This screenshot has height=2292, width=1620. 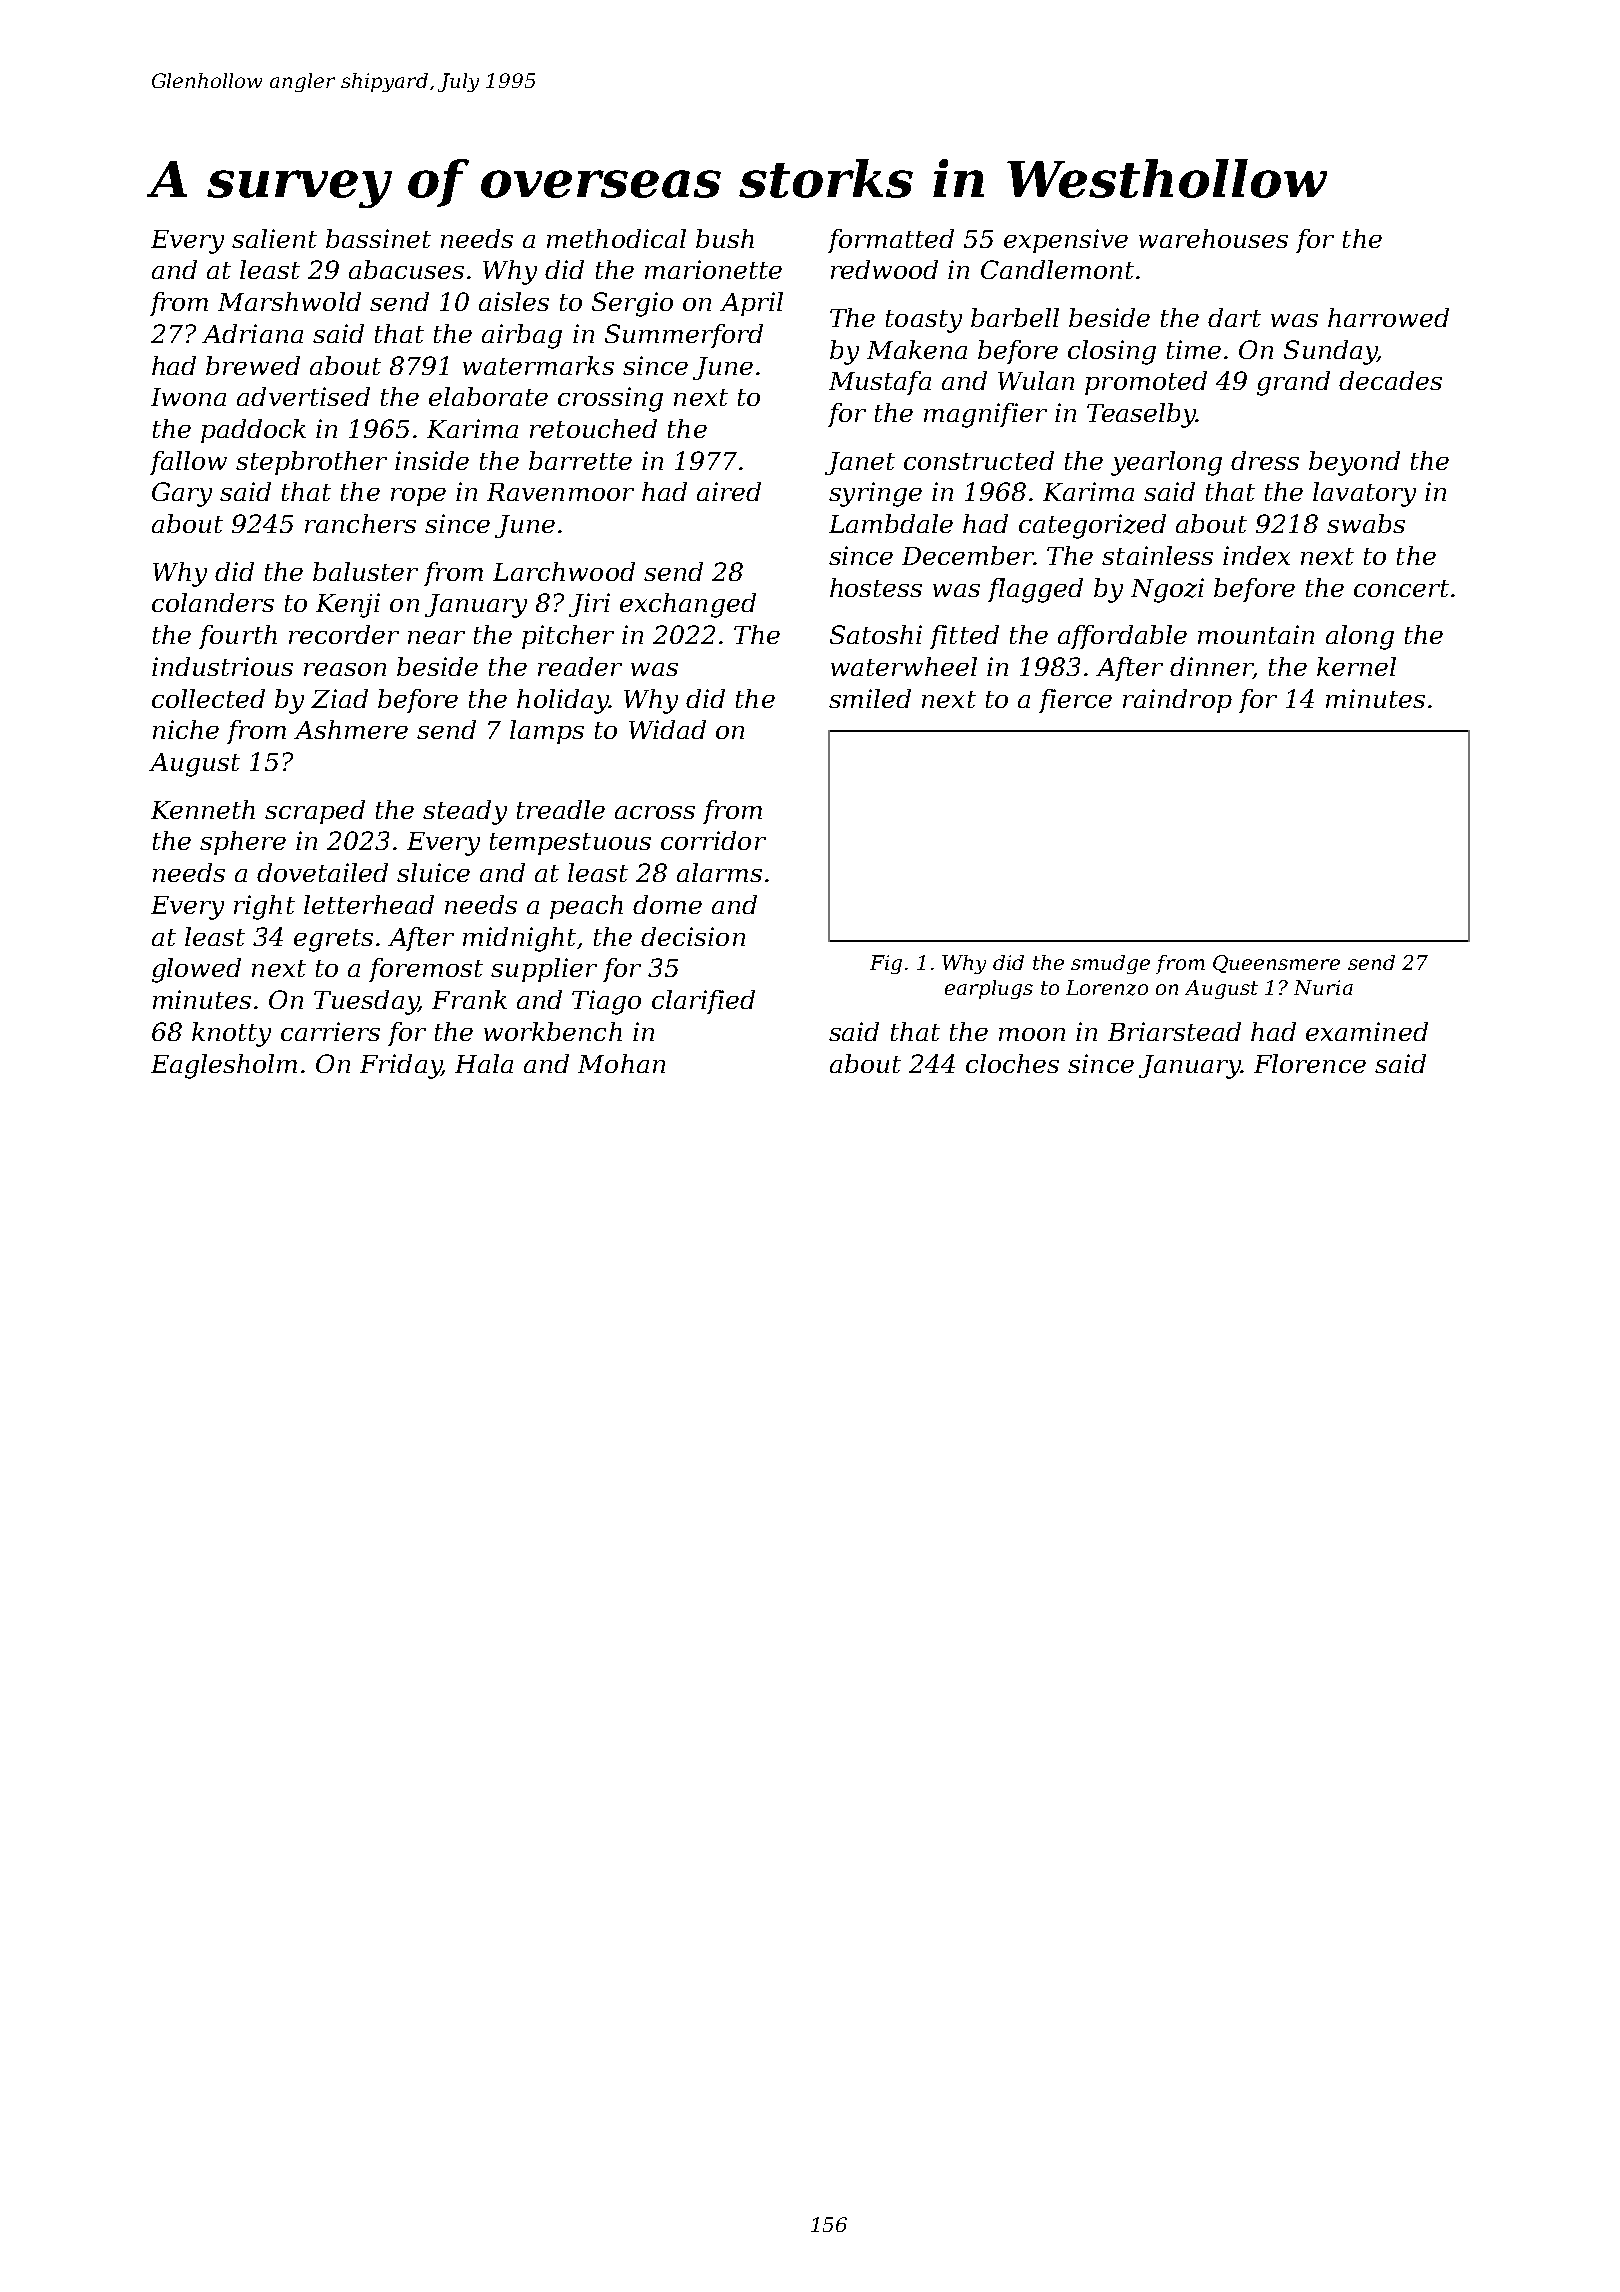 I want to click on niche, so click(x=186, y=729).
